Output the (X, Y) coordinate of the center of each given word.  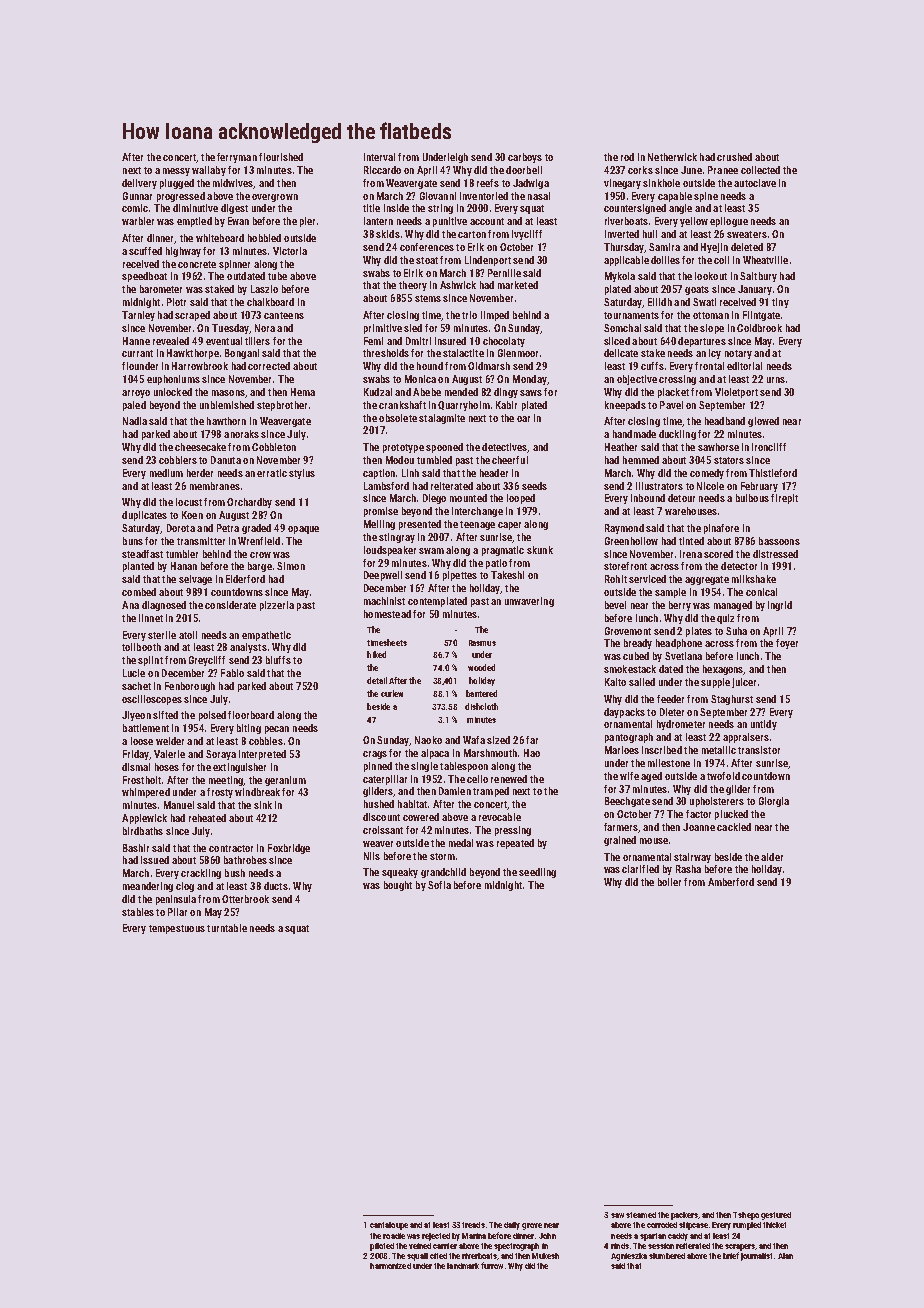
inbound (648, 498)
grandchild (443, 873)
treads (473, 1225)
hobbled (264, 238)
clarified (640, 869)
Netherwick (672, 157)
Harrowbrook (200, 366)
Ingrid (780, 606)
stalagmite (442, 419)
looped (521, 499)
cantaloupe (389, 1226)
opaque (303, 530)
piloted (382, 1247)
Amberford (731, 882)
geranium (285, 781)
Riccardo (382, 170)
